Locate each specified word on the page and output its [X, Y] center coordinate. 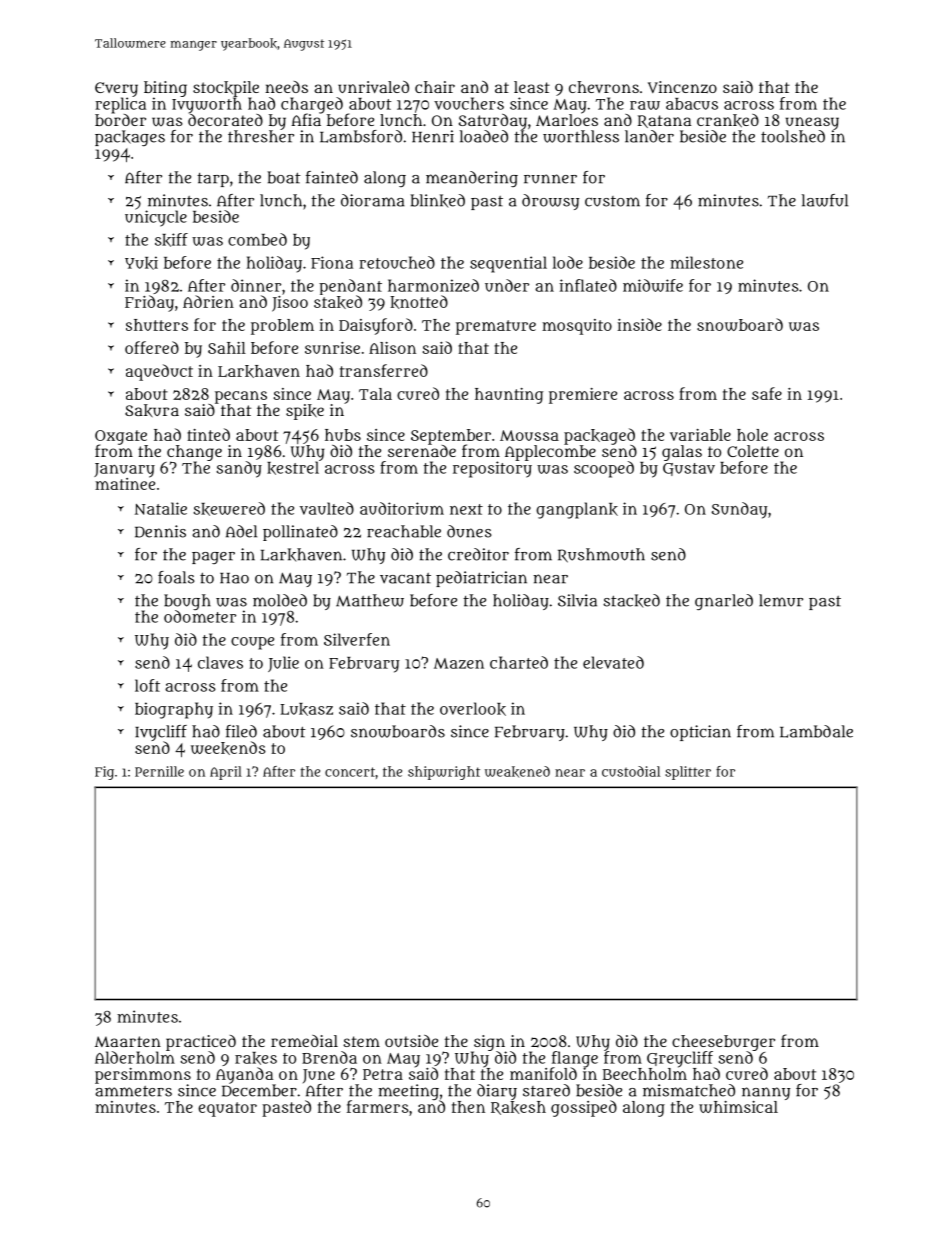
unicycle [156, 218]
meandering [472, 179]
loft [147, 685]
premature [496, 327]
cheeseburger [723, 1043]
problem [282, 327]
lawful [825, 200]
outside [411, 1041]
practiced [201, 1043]
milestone [706, 262]
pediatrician [481, 579]
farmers [378, 1106]
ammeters [133, 1091]
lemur [781, 600]
